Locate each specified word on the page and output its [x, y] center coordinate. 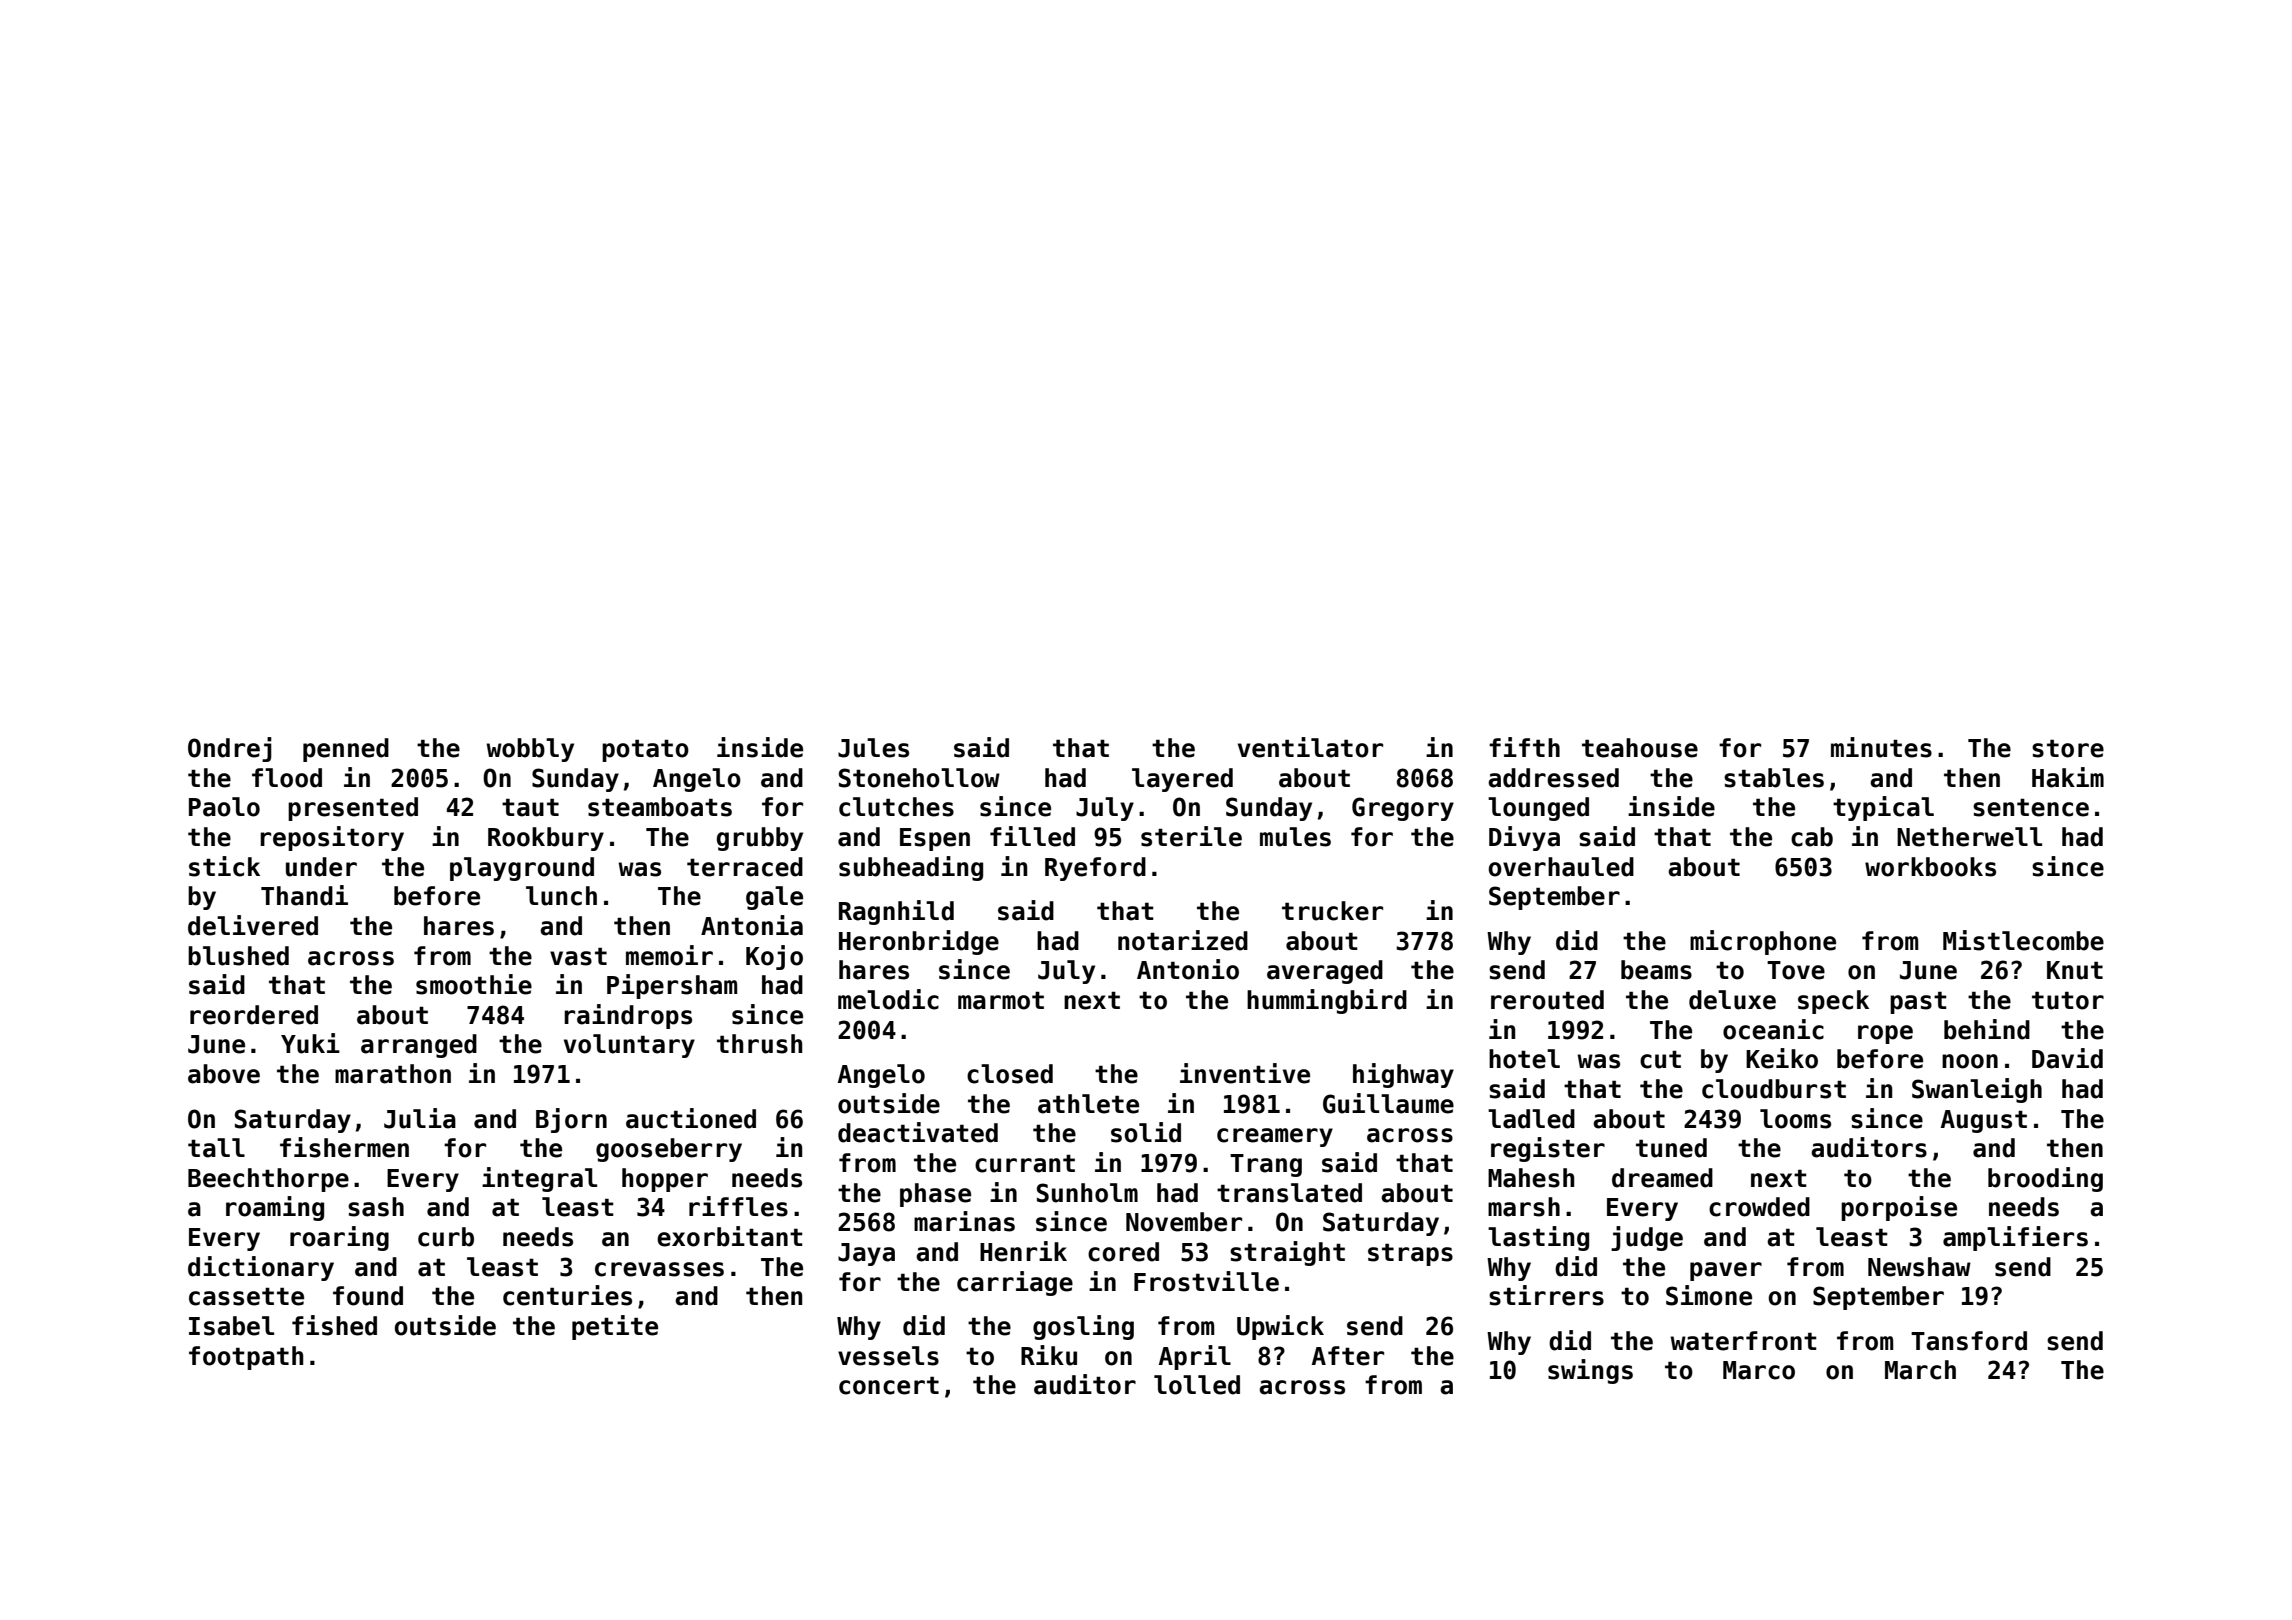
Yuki [310, 1043]
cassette [246, 1296]
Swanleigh [1977, 1090]
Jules [873, 748]
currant [1025, 1163]
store [2068, 748]
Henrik [1023, 1251]
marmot [1001, 1000]
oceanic [1773, 1029]
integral [539, 1179]
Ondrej [230, 749]
